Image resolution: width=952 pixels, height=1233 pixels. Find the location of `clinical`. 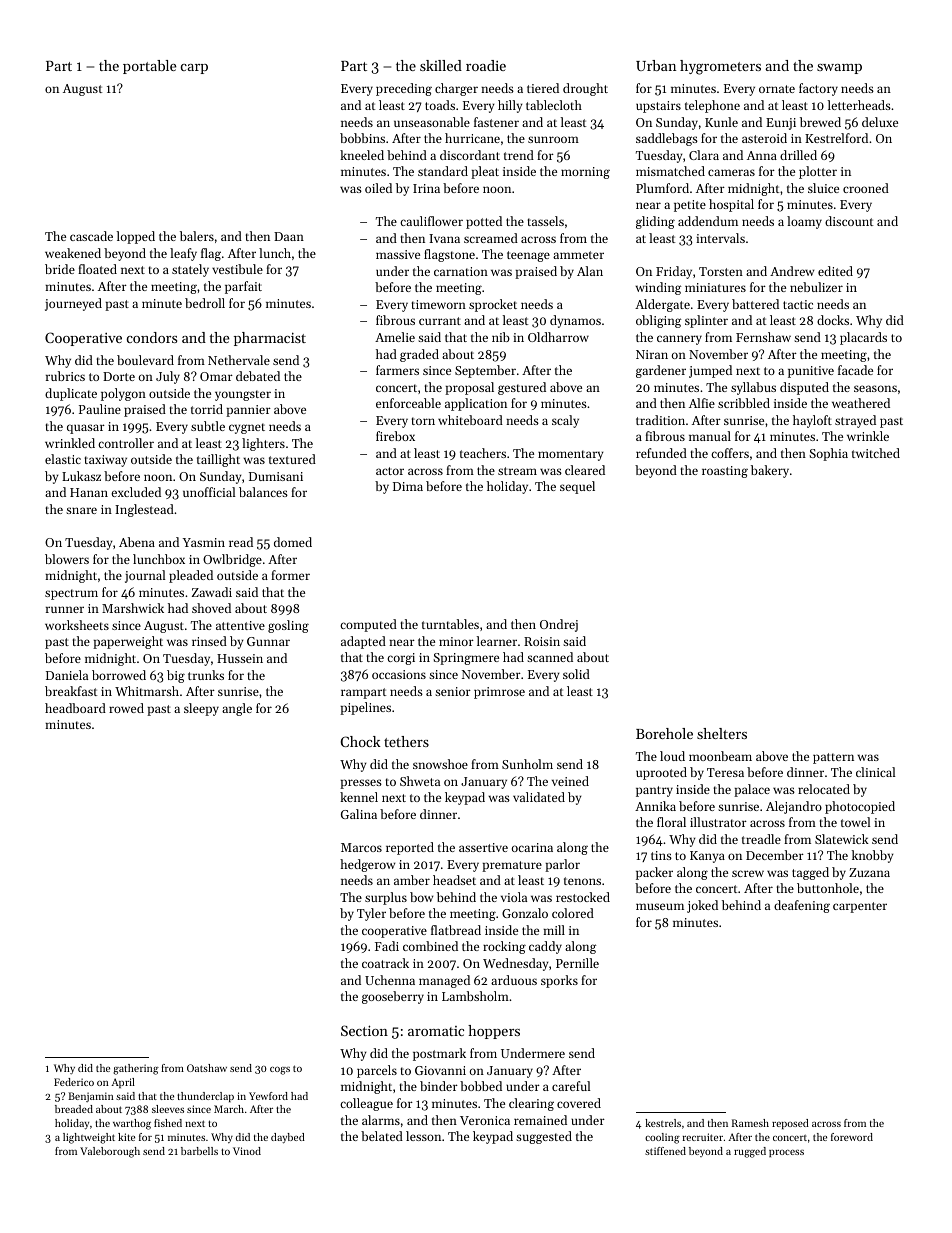

clinical is located at coordinates (876, 772).
